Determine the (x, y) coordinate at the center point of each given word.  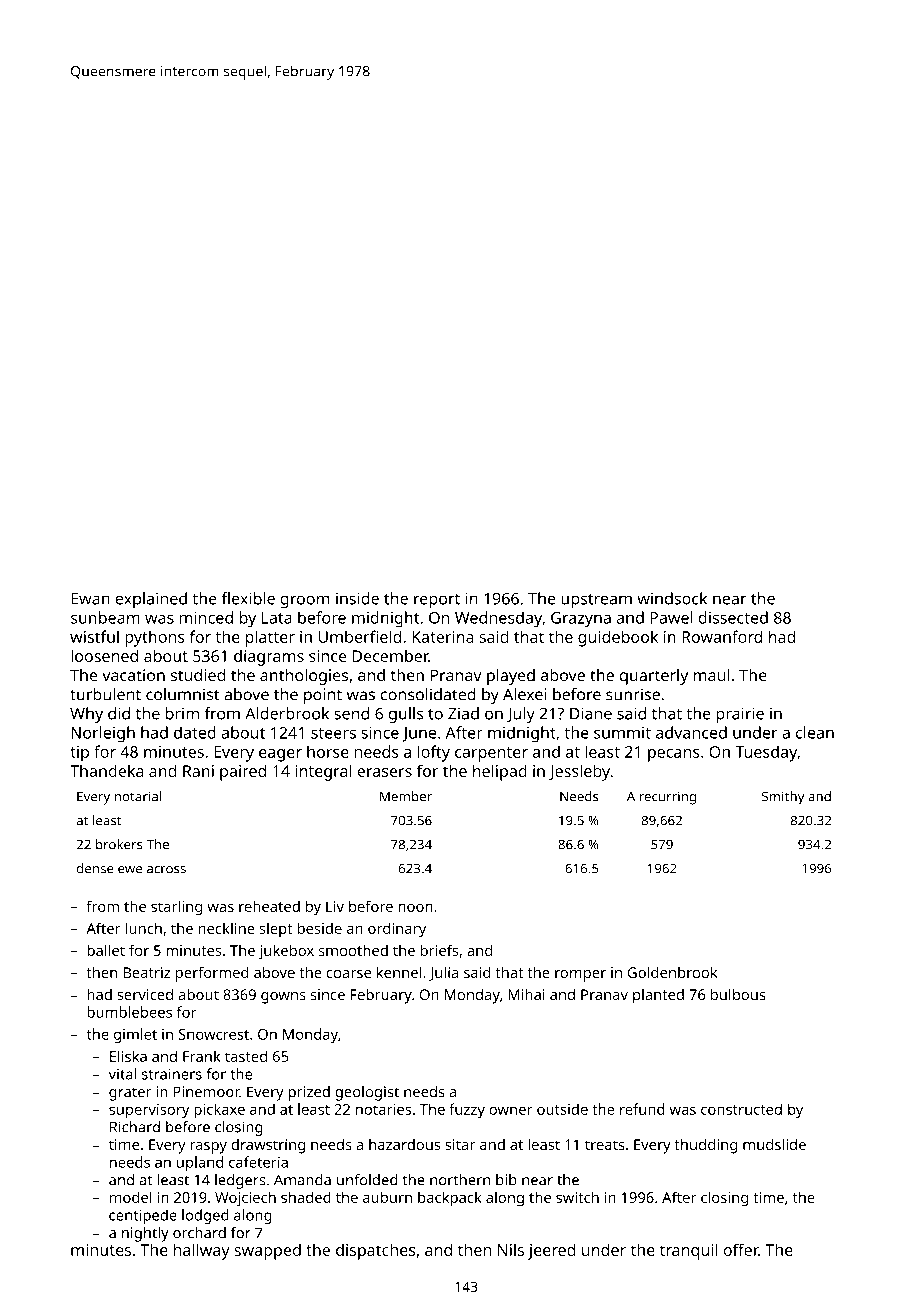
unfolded (367, 1180)
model (131, 1197)
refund (642, 1109)
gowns (283, 998)
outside (562, 1109)
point (323, 696)
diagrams (269, 658)
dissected (733, 617)
